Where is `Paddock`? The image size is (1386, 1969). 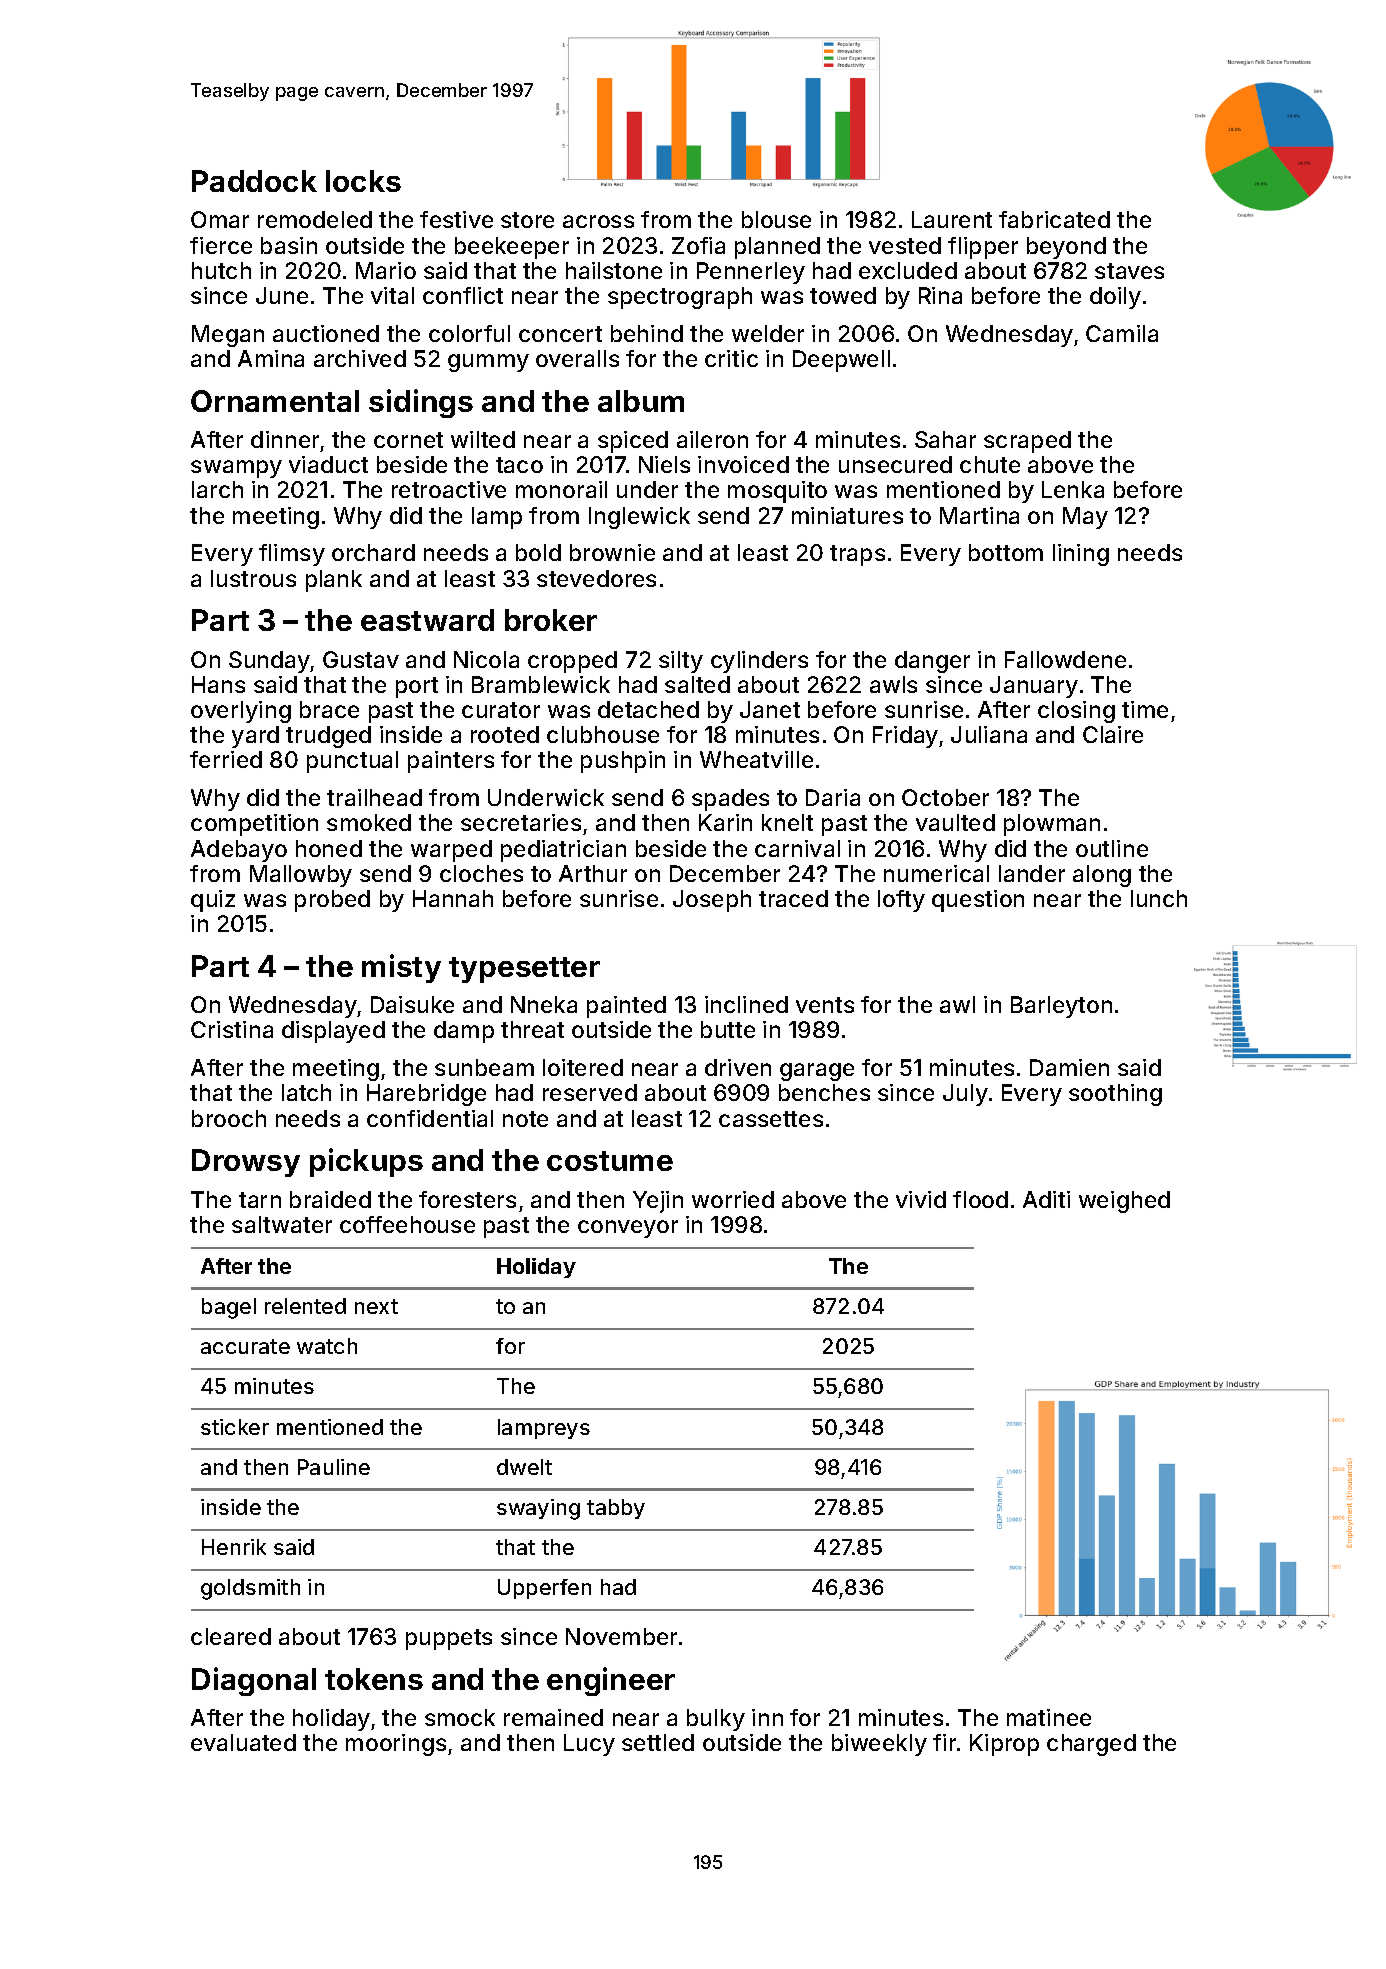 Paddock is located at coordinates (254, 181).
